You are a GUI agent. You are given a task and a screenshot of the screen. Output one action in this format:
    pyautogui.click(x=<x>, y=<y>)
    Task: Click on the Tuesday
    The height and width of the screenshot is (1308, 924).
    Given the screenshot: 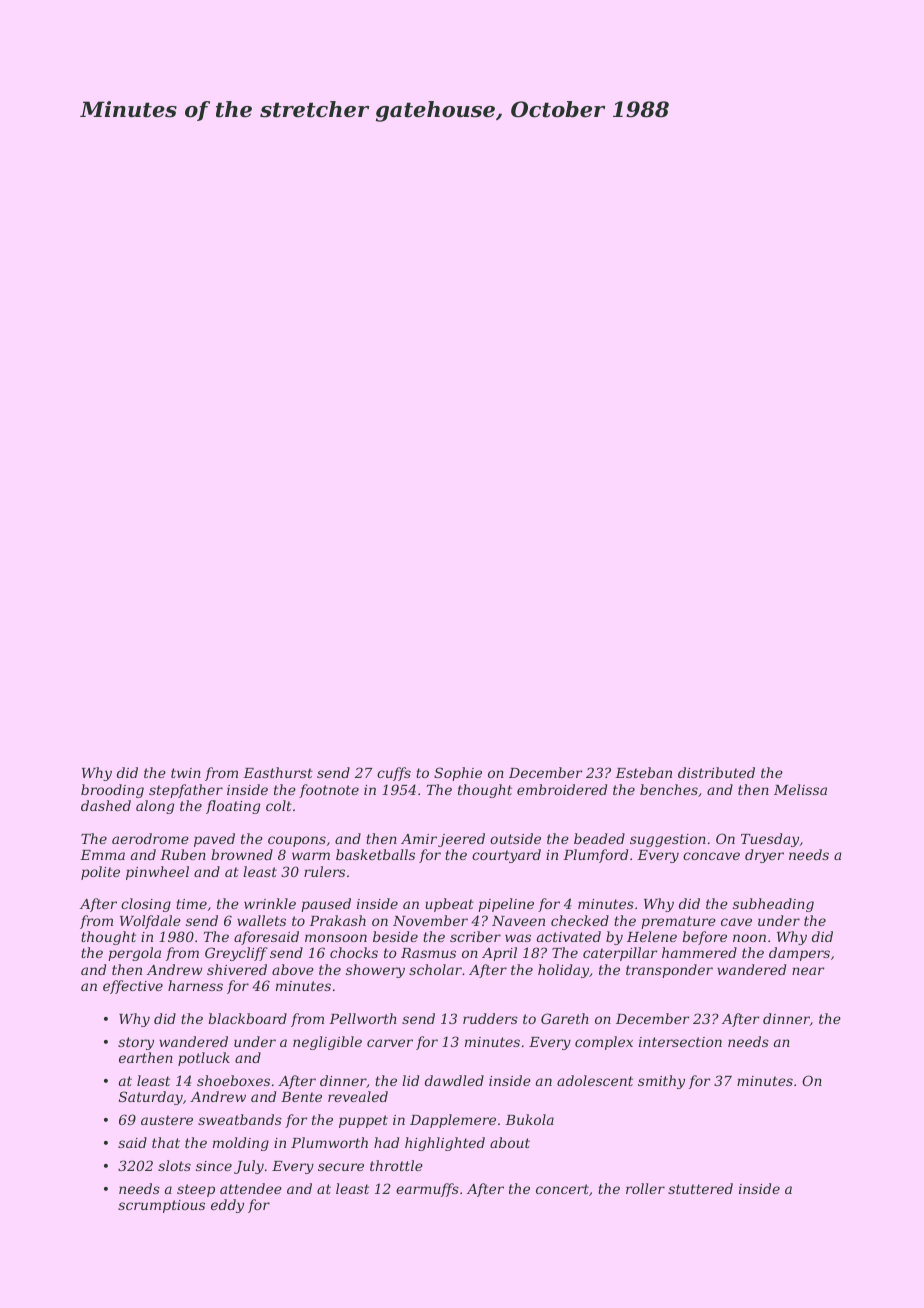 What is the action you would take?
    pyautogui.click(x=770, y=840)
